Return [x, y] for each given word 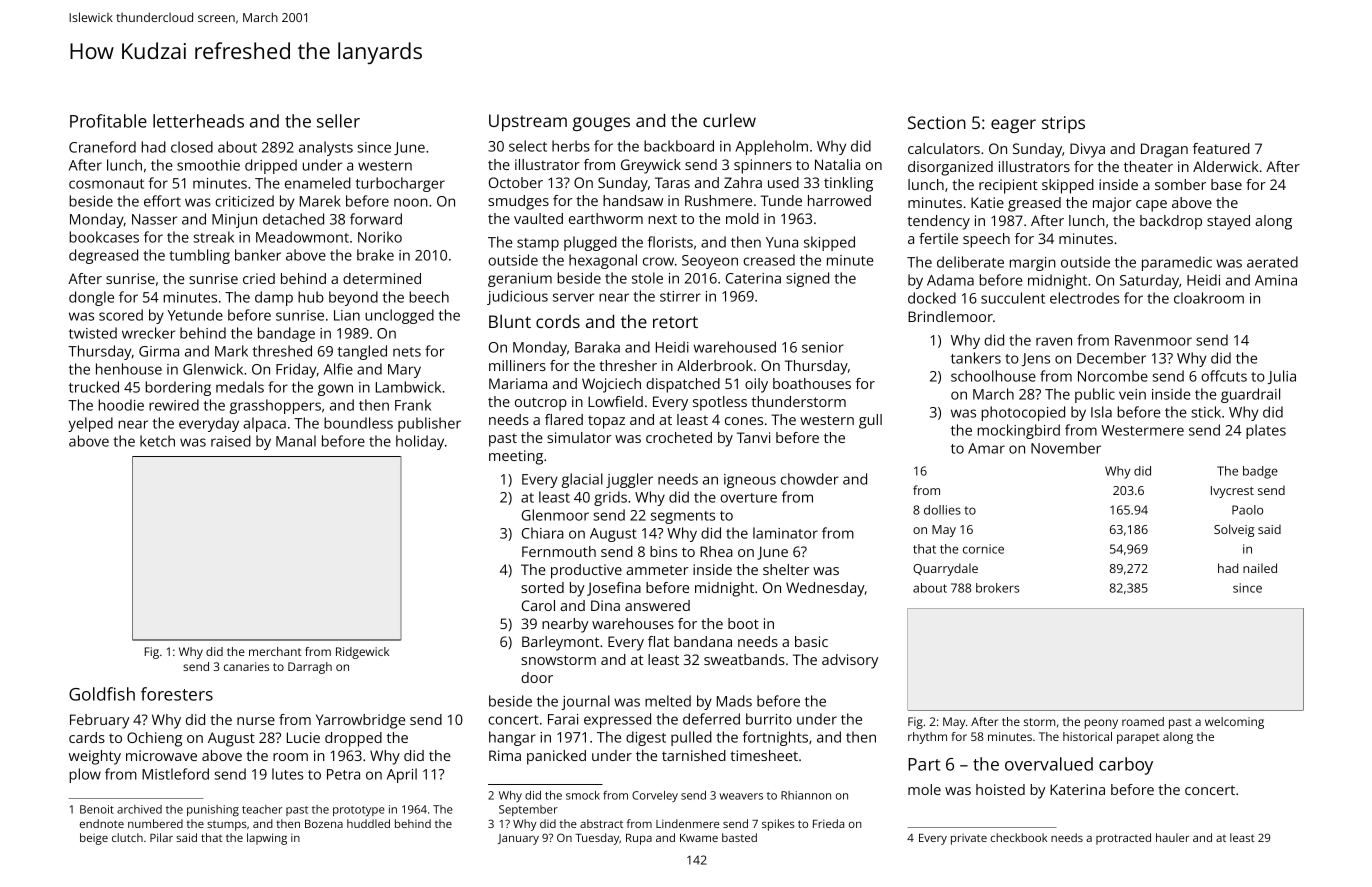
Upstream [528, 122]
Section [937, 122]
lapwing [267, 839]
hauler [1172, 837]
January [518, 839]
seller [338, 121]
